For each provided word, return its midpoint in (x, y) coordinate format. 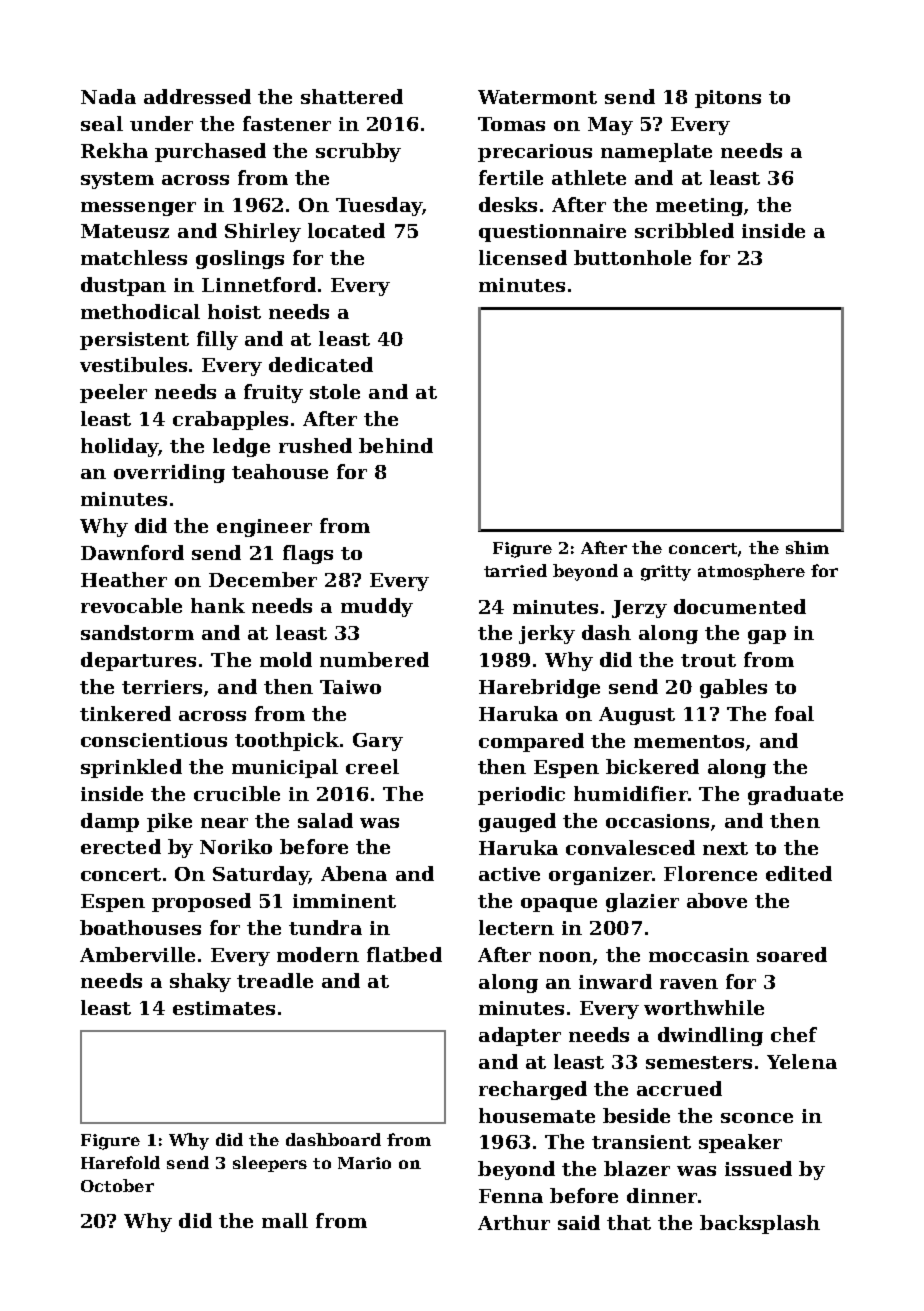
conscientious (154, 740)
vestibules (133, 364)
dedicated (321, 364)
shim (807, 547)
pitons (728, 99)
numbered (374, 659)
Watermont (537, 97)
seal (102, 123)
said (579, 1222)
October (117, 1185)
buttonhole (632, 257)
